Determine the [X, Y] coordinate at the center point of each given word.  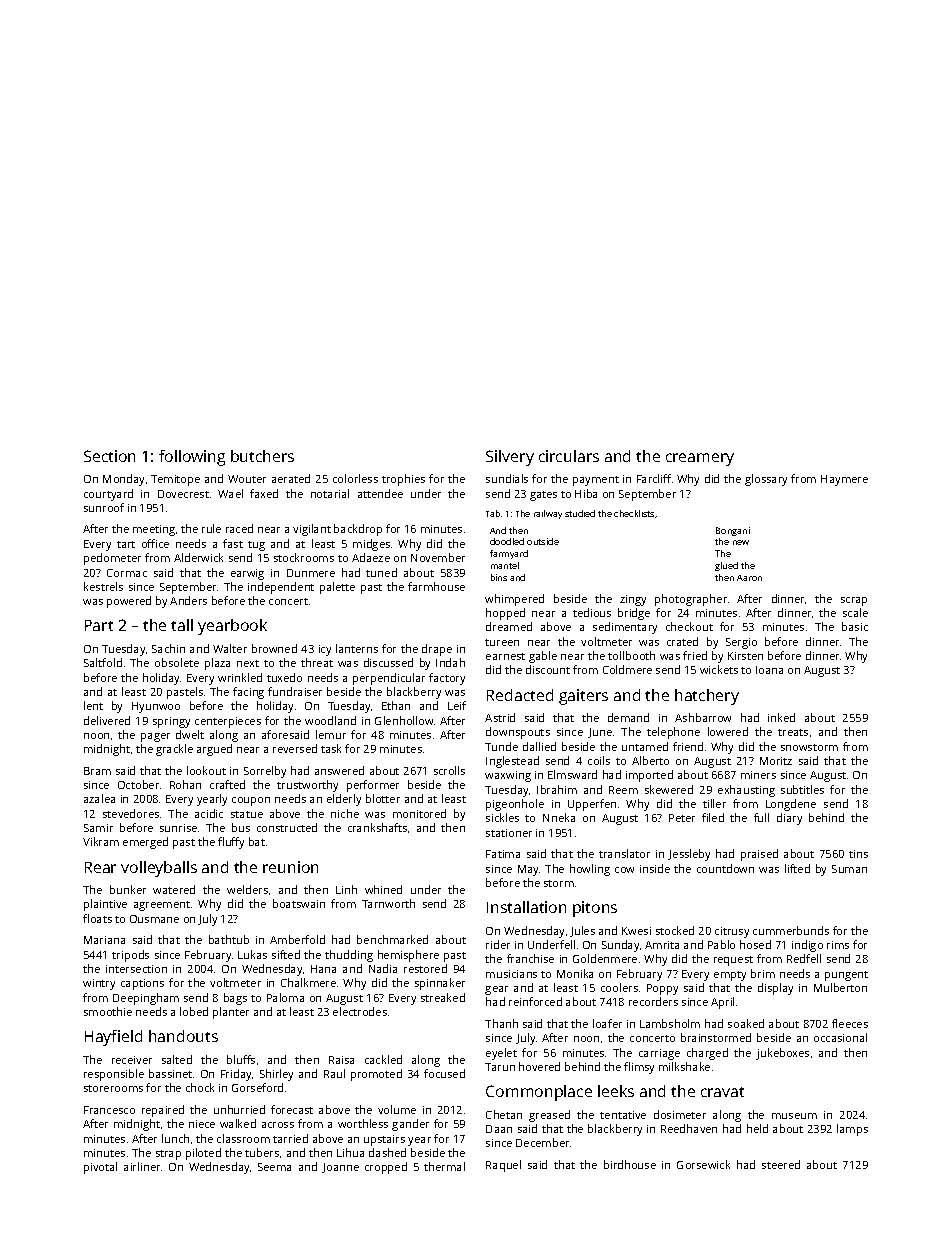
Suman [849, 869]
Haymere [844, 480]
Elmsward [572, 774]
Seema [274, 1167]
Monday [123, 480]
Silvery [510, 458]
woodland [330, 720]
